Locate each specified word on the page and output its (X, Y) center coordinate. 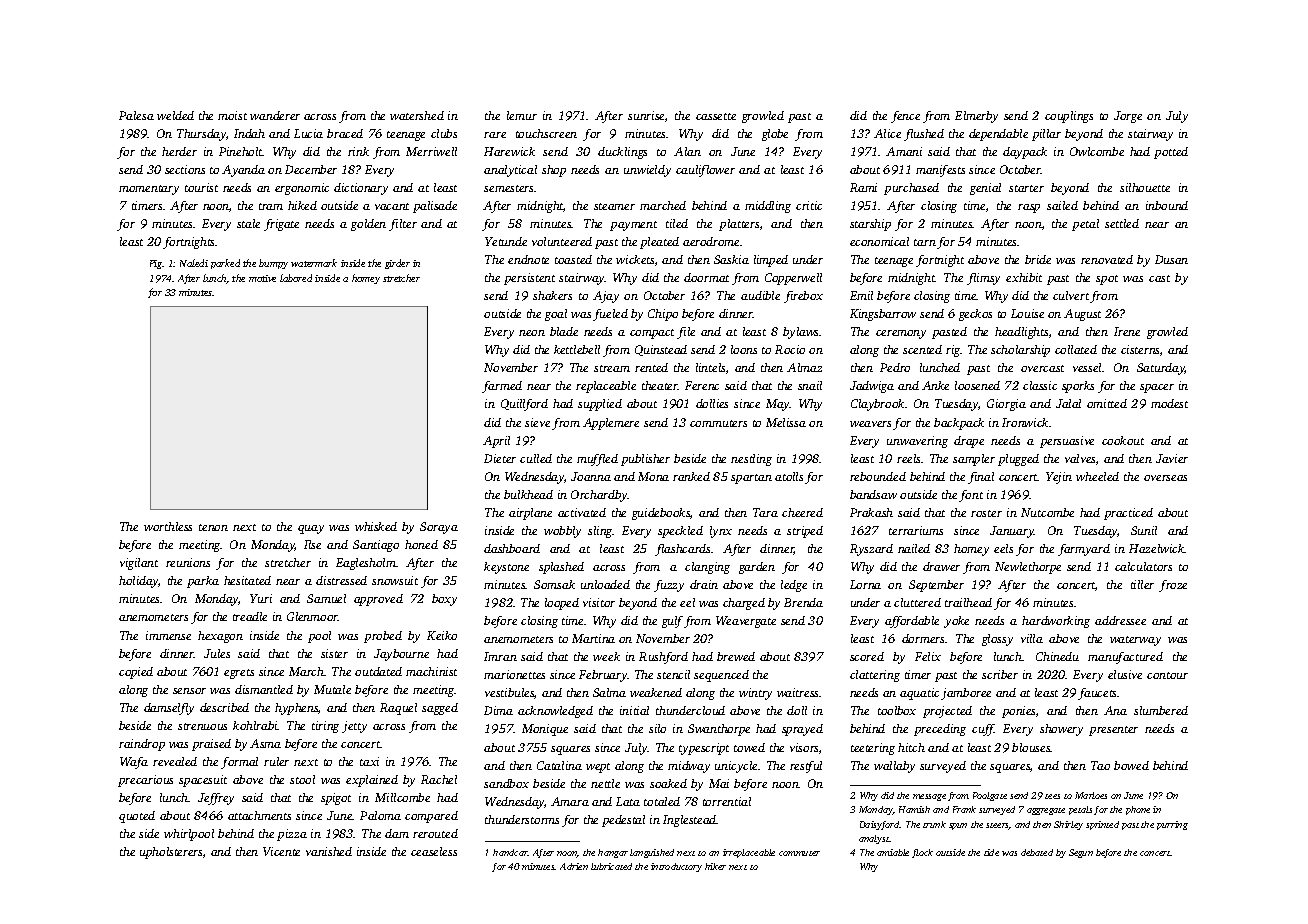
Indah (249, 133)
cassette (716, 116)
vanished (329, 851)
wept (598, 768)
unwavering (917, 442)
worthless (168, 526)
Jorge (1128, 117)
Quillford (524, 405)
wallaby (894, 767)
